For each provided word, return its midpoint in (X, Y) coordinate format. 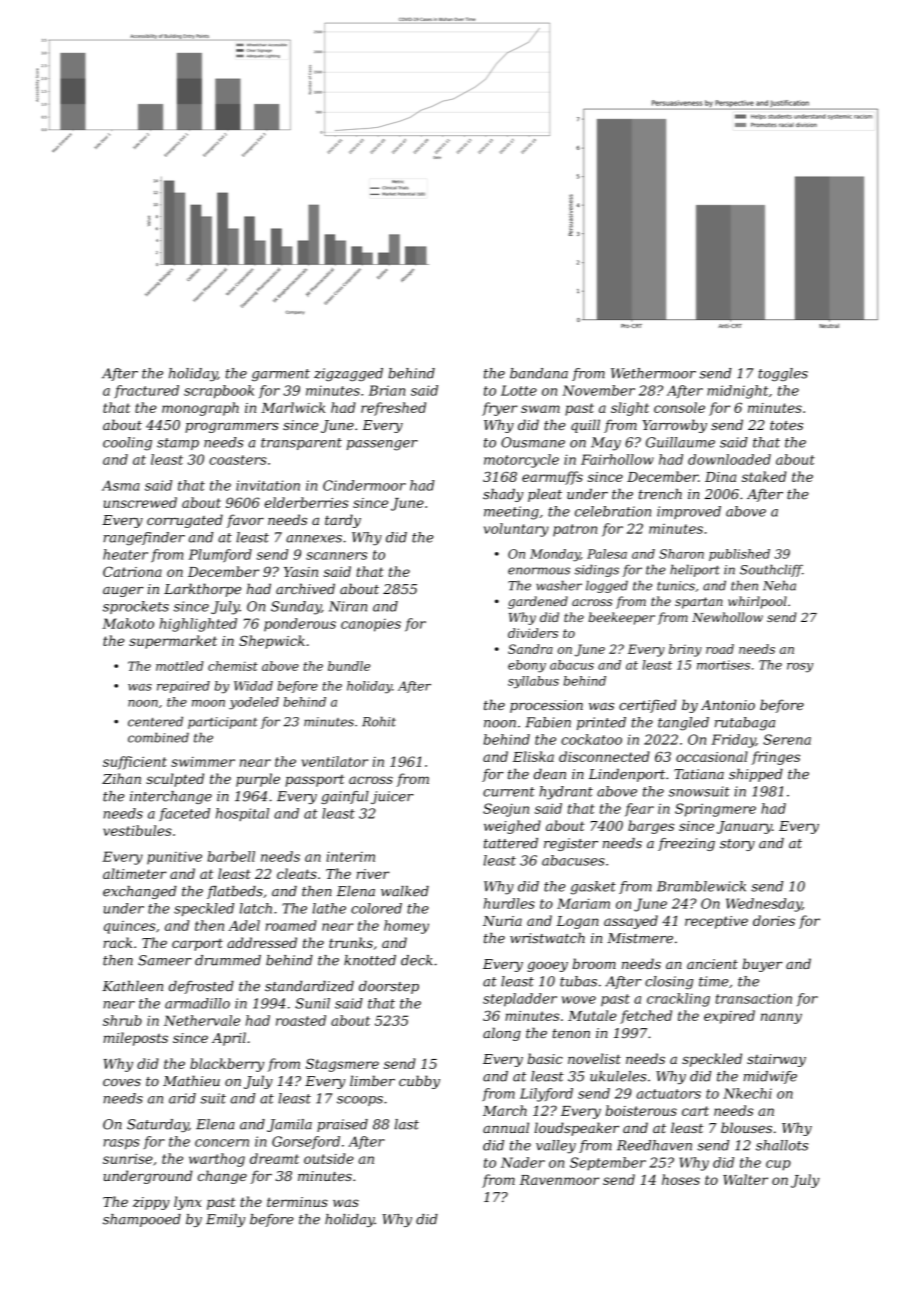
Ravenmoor (559, 1180)
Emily (225, 1220)
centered (155, 721)
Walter (745, 1179)
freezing (686, 844)
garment (281, 375)
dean (550, 774)
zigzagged (348, 375)
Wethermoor (653, 373)
